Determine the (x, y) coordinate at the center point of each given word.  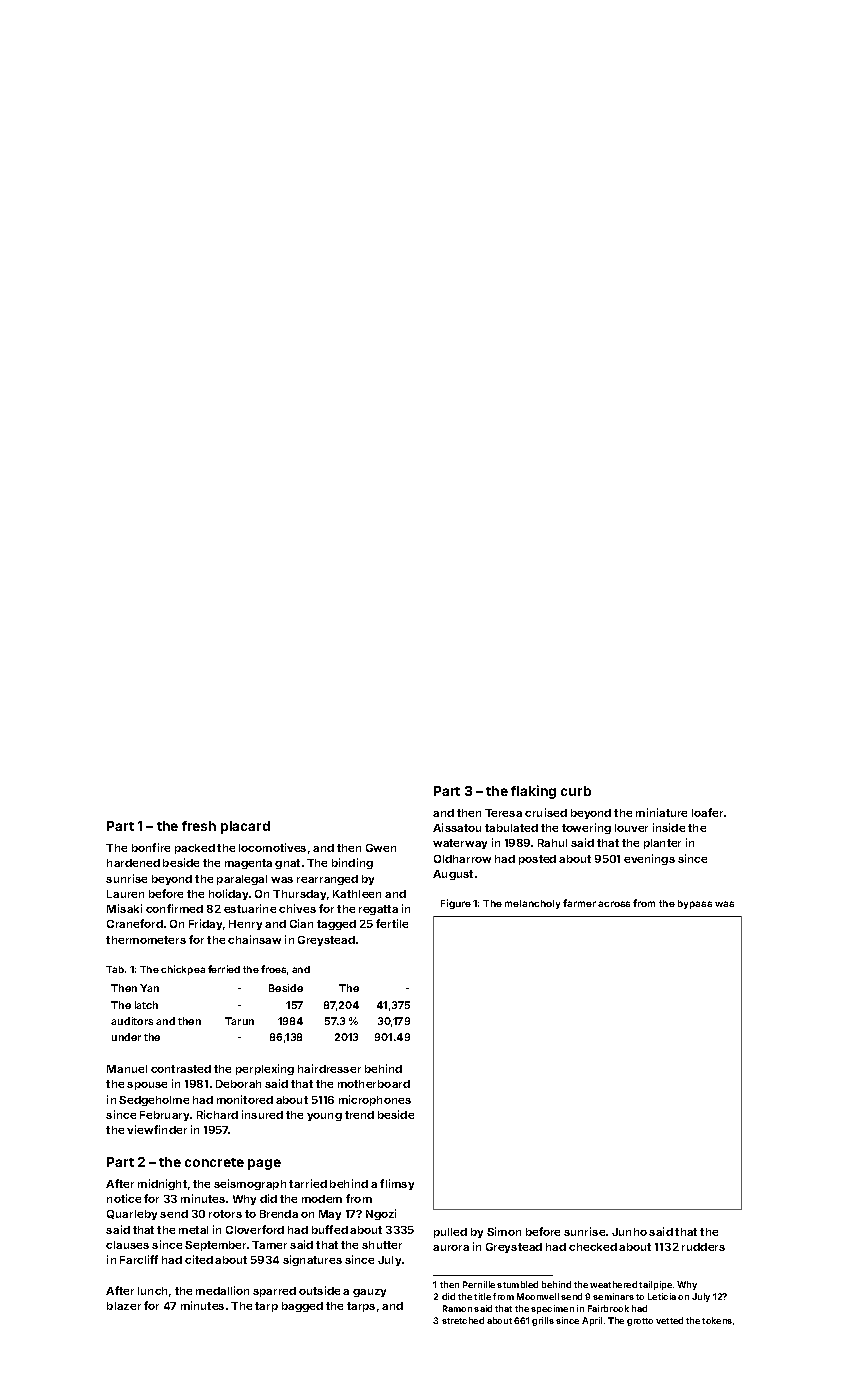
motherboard (374, 1084)
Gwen (381, 848)
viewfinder (157, 1129)
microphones (375, 1100)
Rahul (552, 843)
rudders (703, 1247)
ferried (224, 969)
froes (273, 969)
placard (245, 827)
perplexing (265, 1069)
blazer (124, 1306)
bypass (695, 904)
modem (322, 1199)
